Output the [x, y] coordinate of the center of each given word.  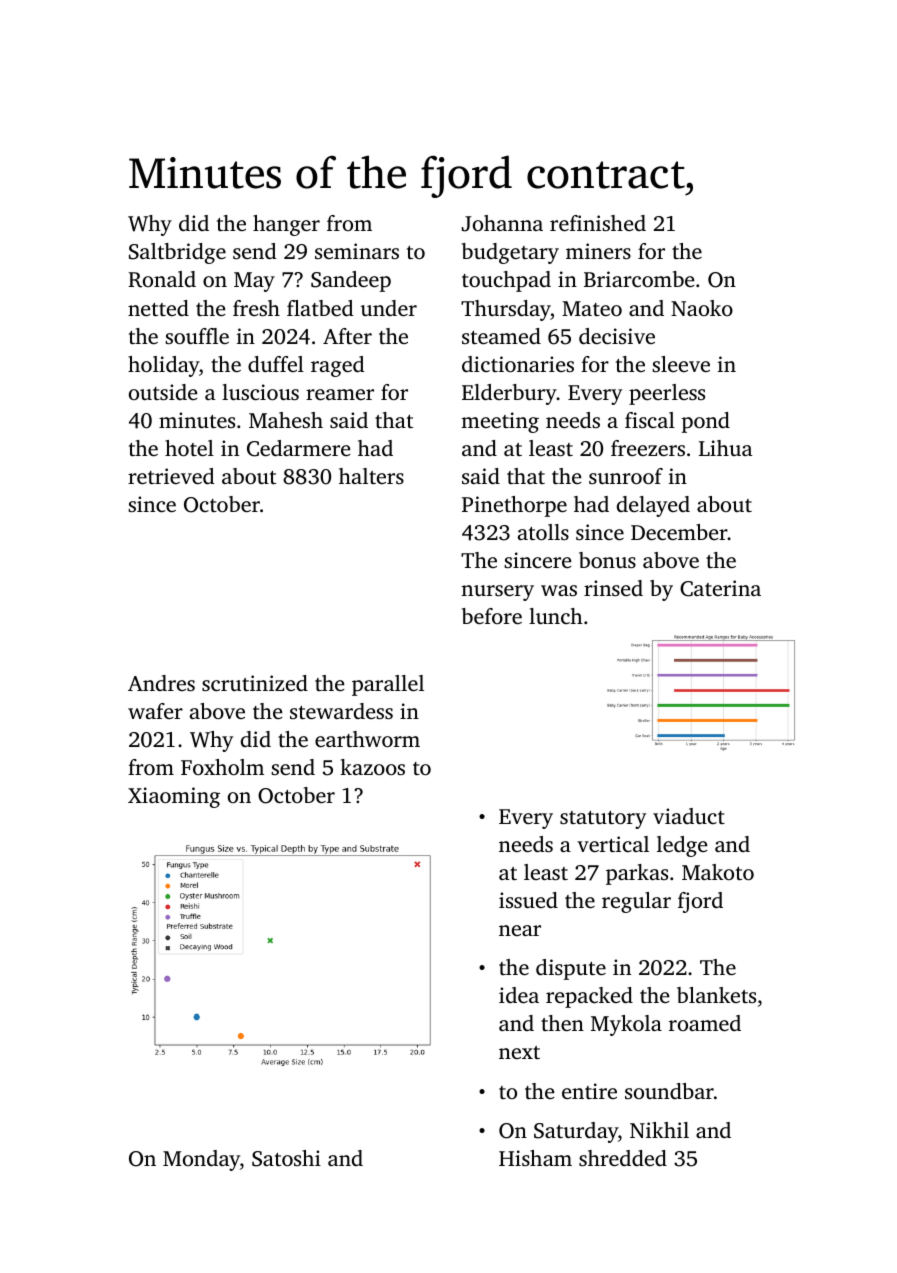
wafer [155, 711]
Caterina [720, 588]
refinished [598, 223]
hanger [286, 225]
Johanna [502, 223]
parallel [388, 685]
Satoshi [286, 1158]
